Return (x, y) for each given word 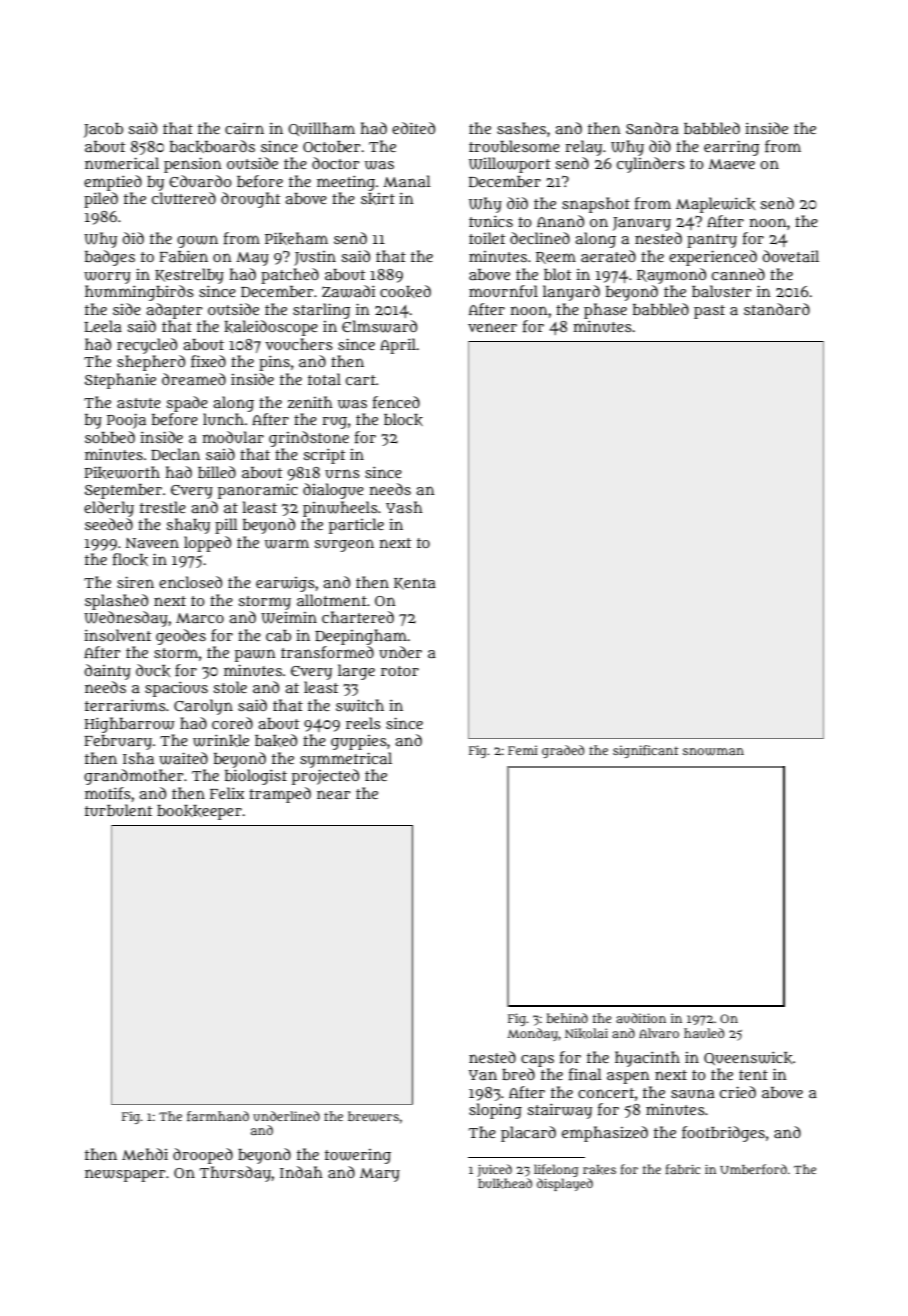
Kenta (415, 584)
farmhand (218, 1116)
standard (777, 309)
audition (641, 1018)
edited (413, 128)
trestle (163, 507)
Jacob (103, 130)
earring (731, 148)
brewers (373, 1116)
